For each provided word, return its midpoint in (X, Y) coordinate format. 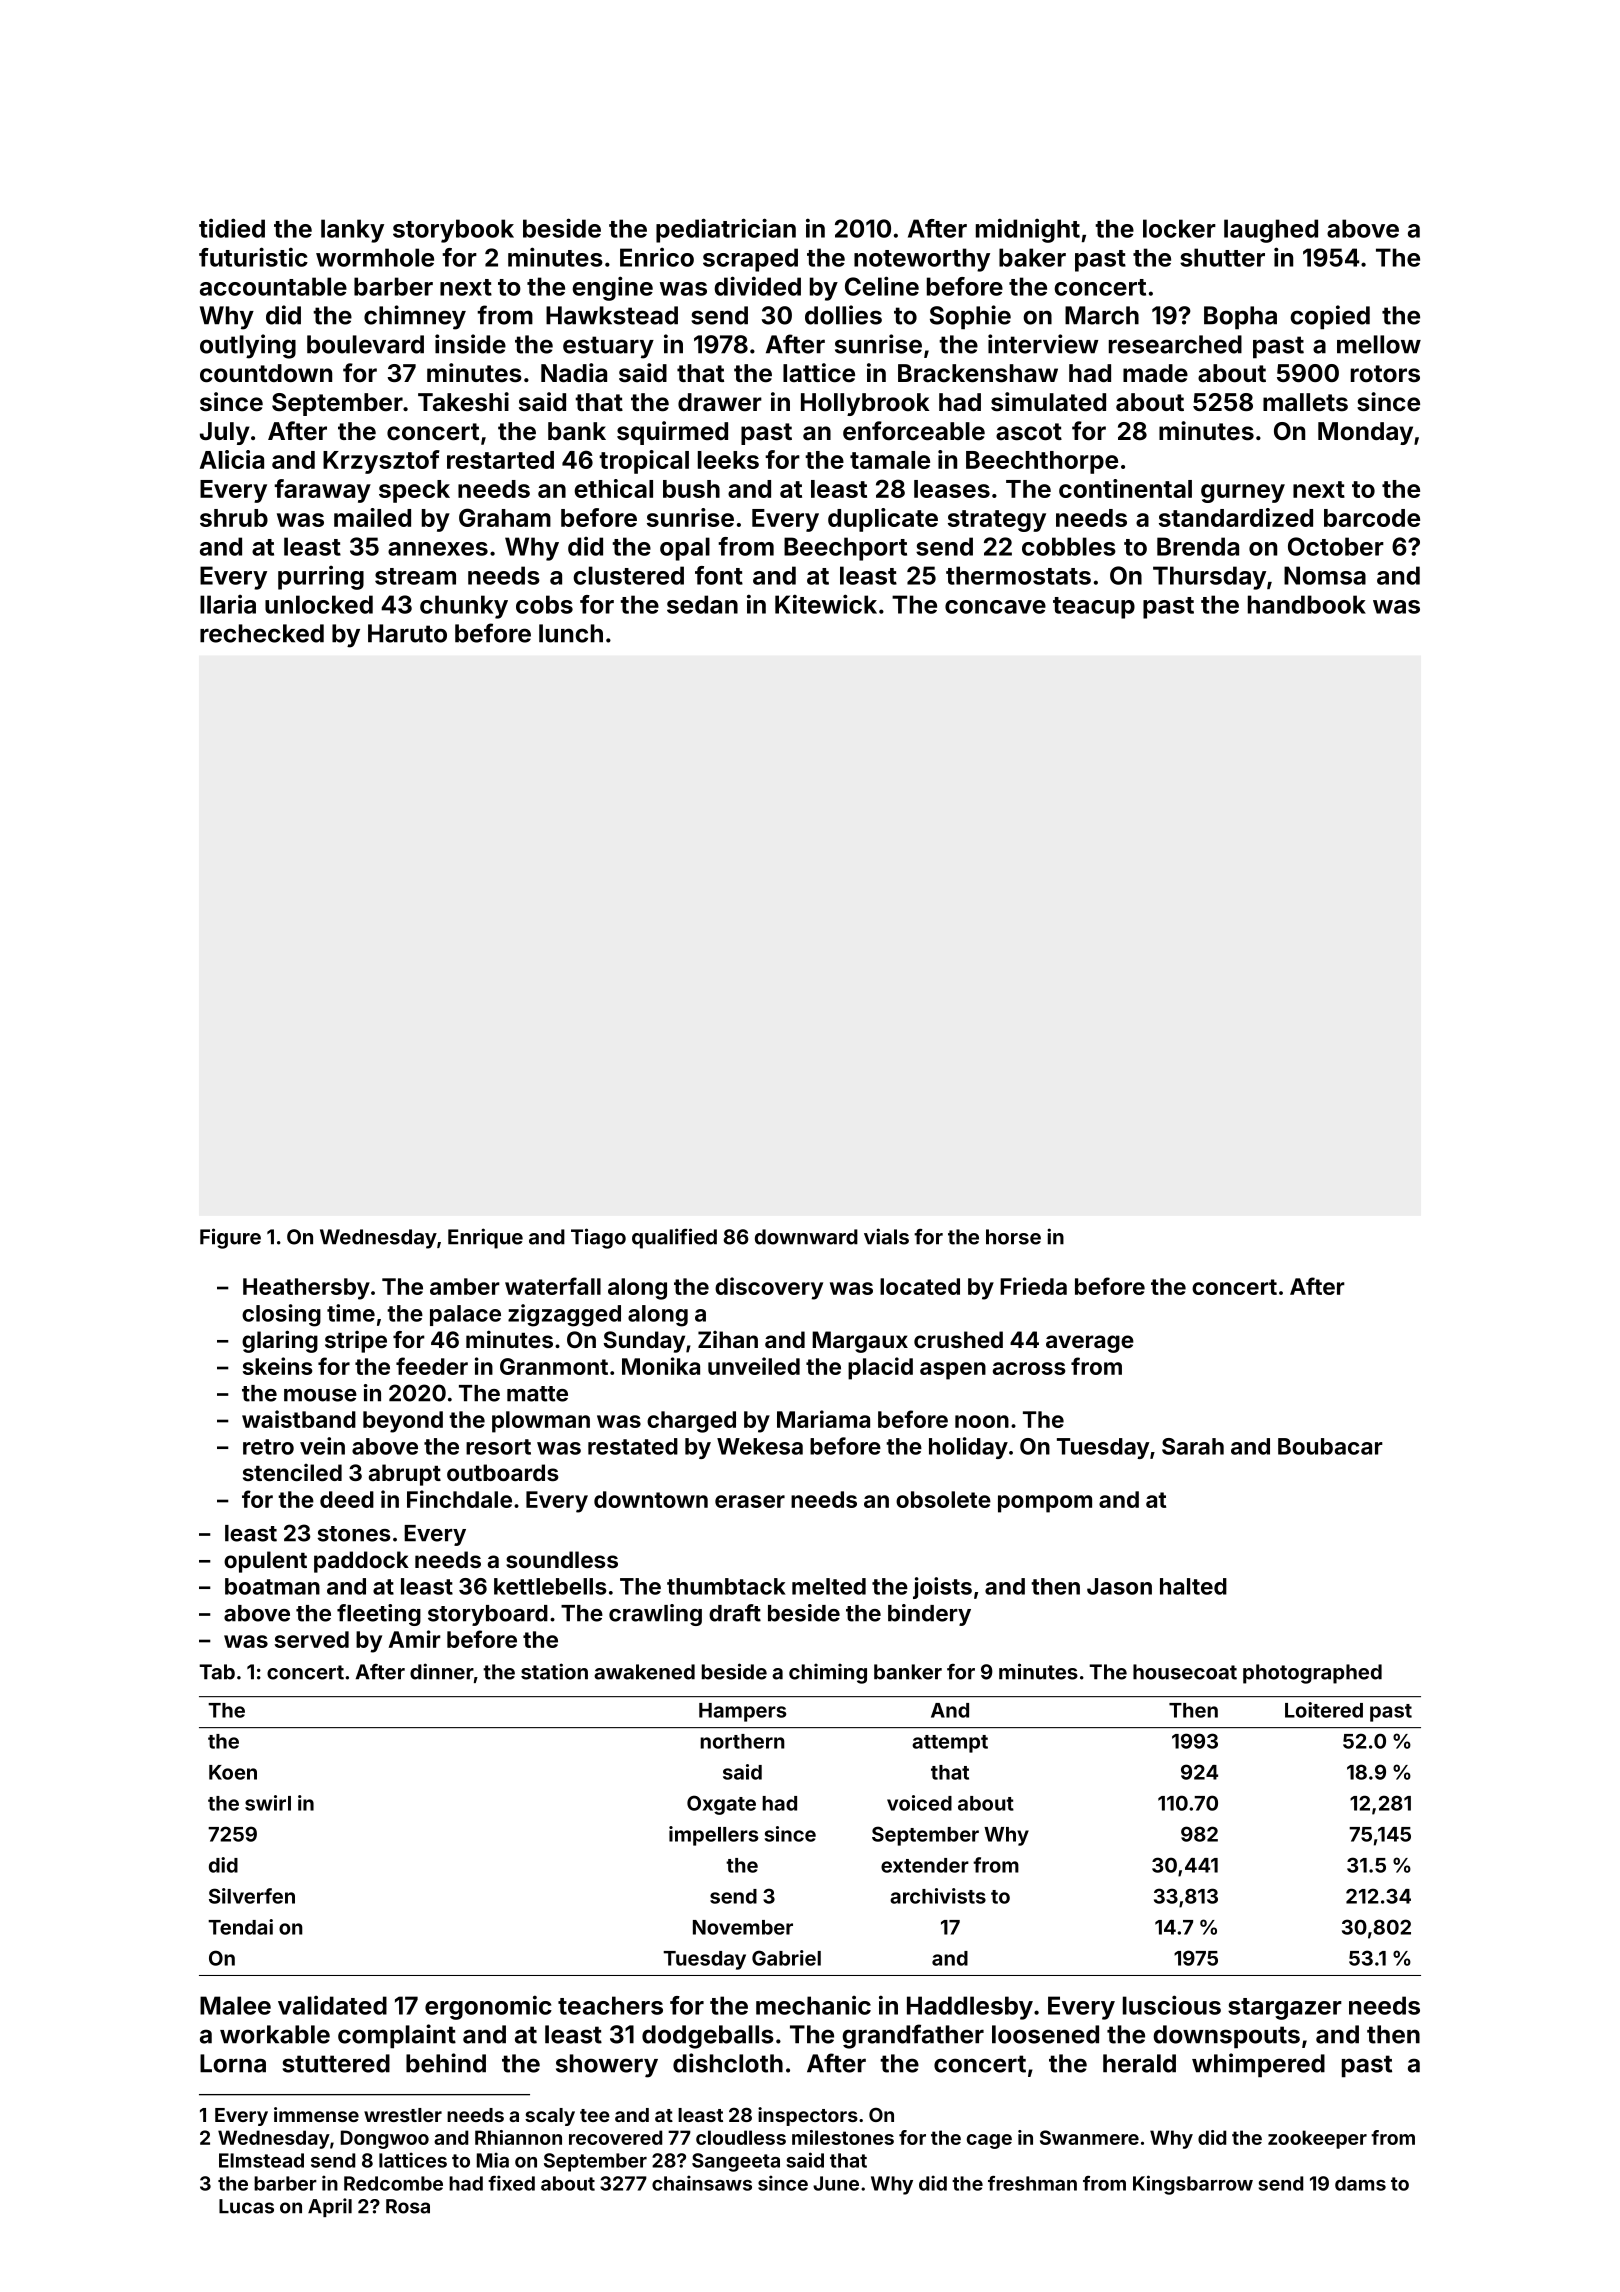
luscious (1172, 2005)
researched (1175, 344)
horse (1013, 1237)
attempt (950, 1744)
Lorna (233, 2063)
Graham (505, 517)
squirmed (672, 433)
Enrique (485, 1238)
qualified (674, 1238)
